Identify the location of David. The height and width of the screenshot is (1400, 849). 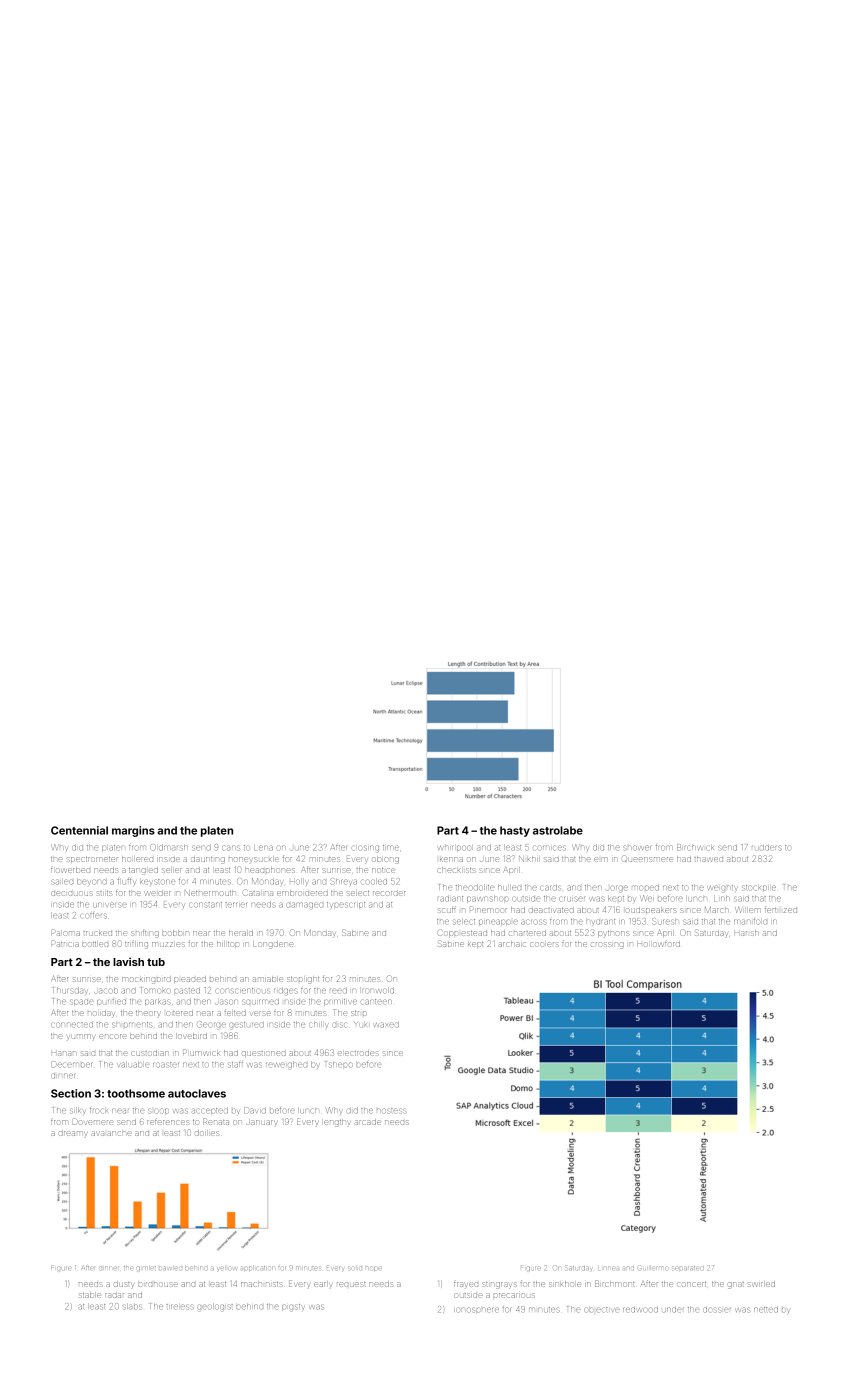
(255, 1110).
